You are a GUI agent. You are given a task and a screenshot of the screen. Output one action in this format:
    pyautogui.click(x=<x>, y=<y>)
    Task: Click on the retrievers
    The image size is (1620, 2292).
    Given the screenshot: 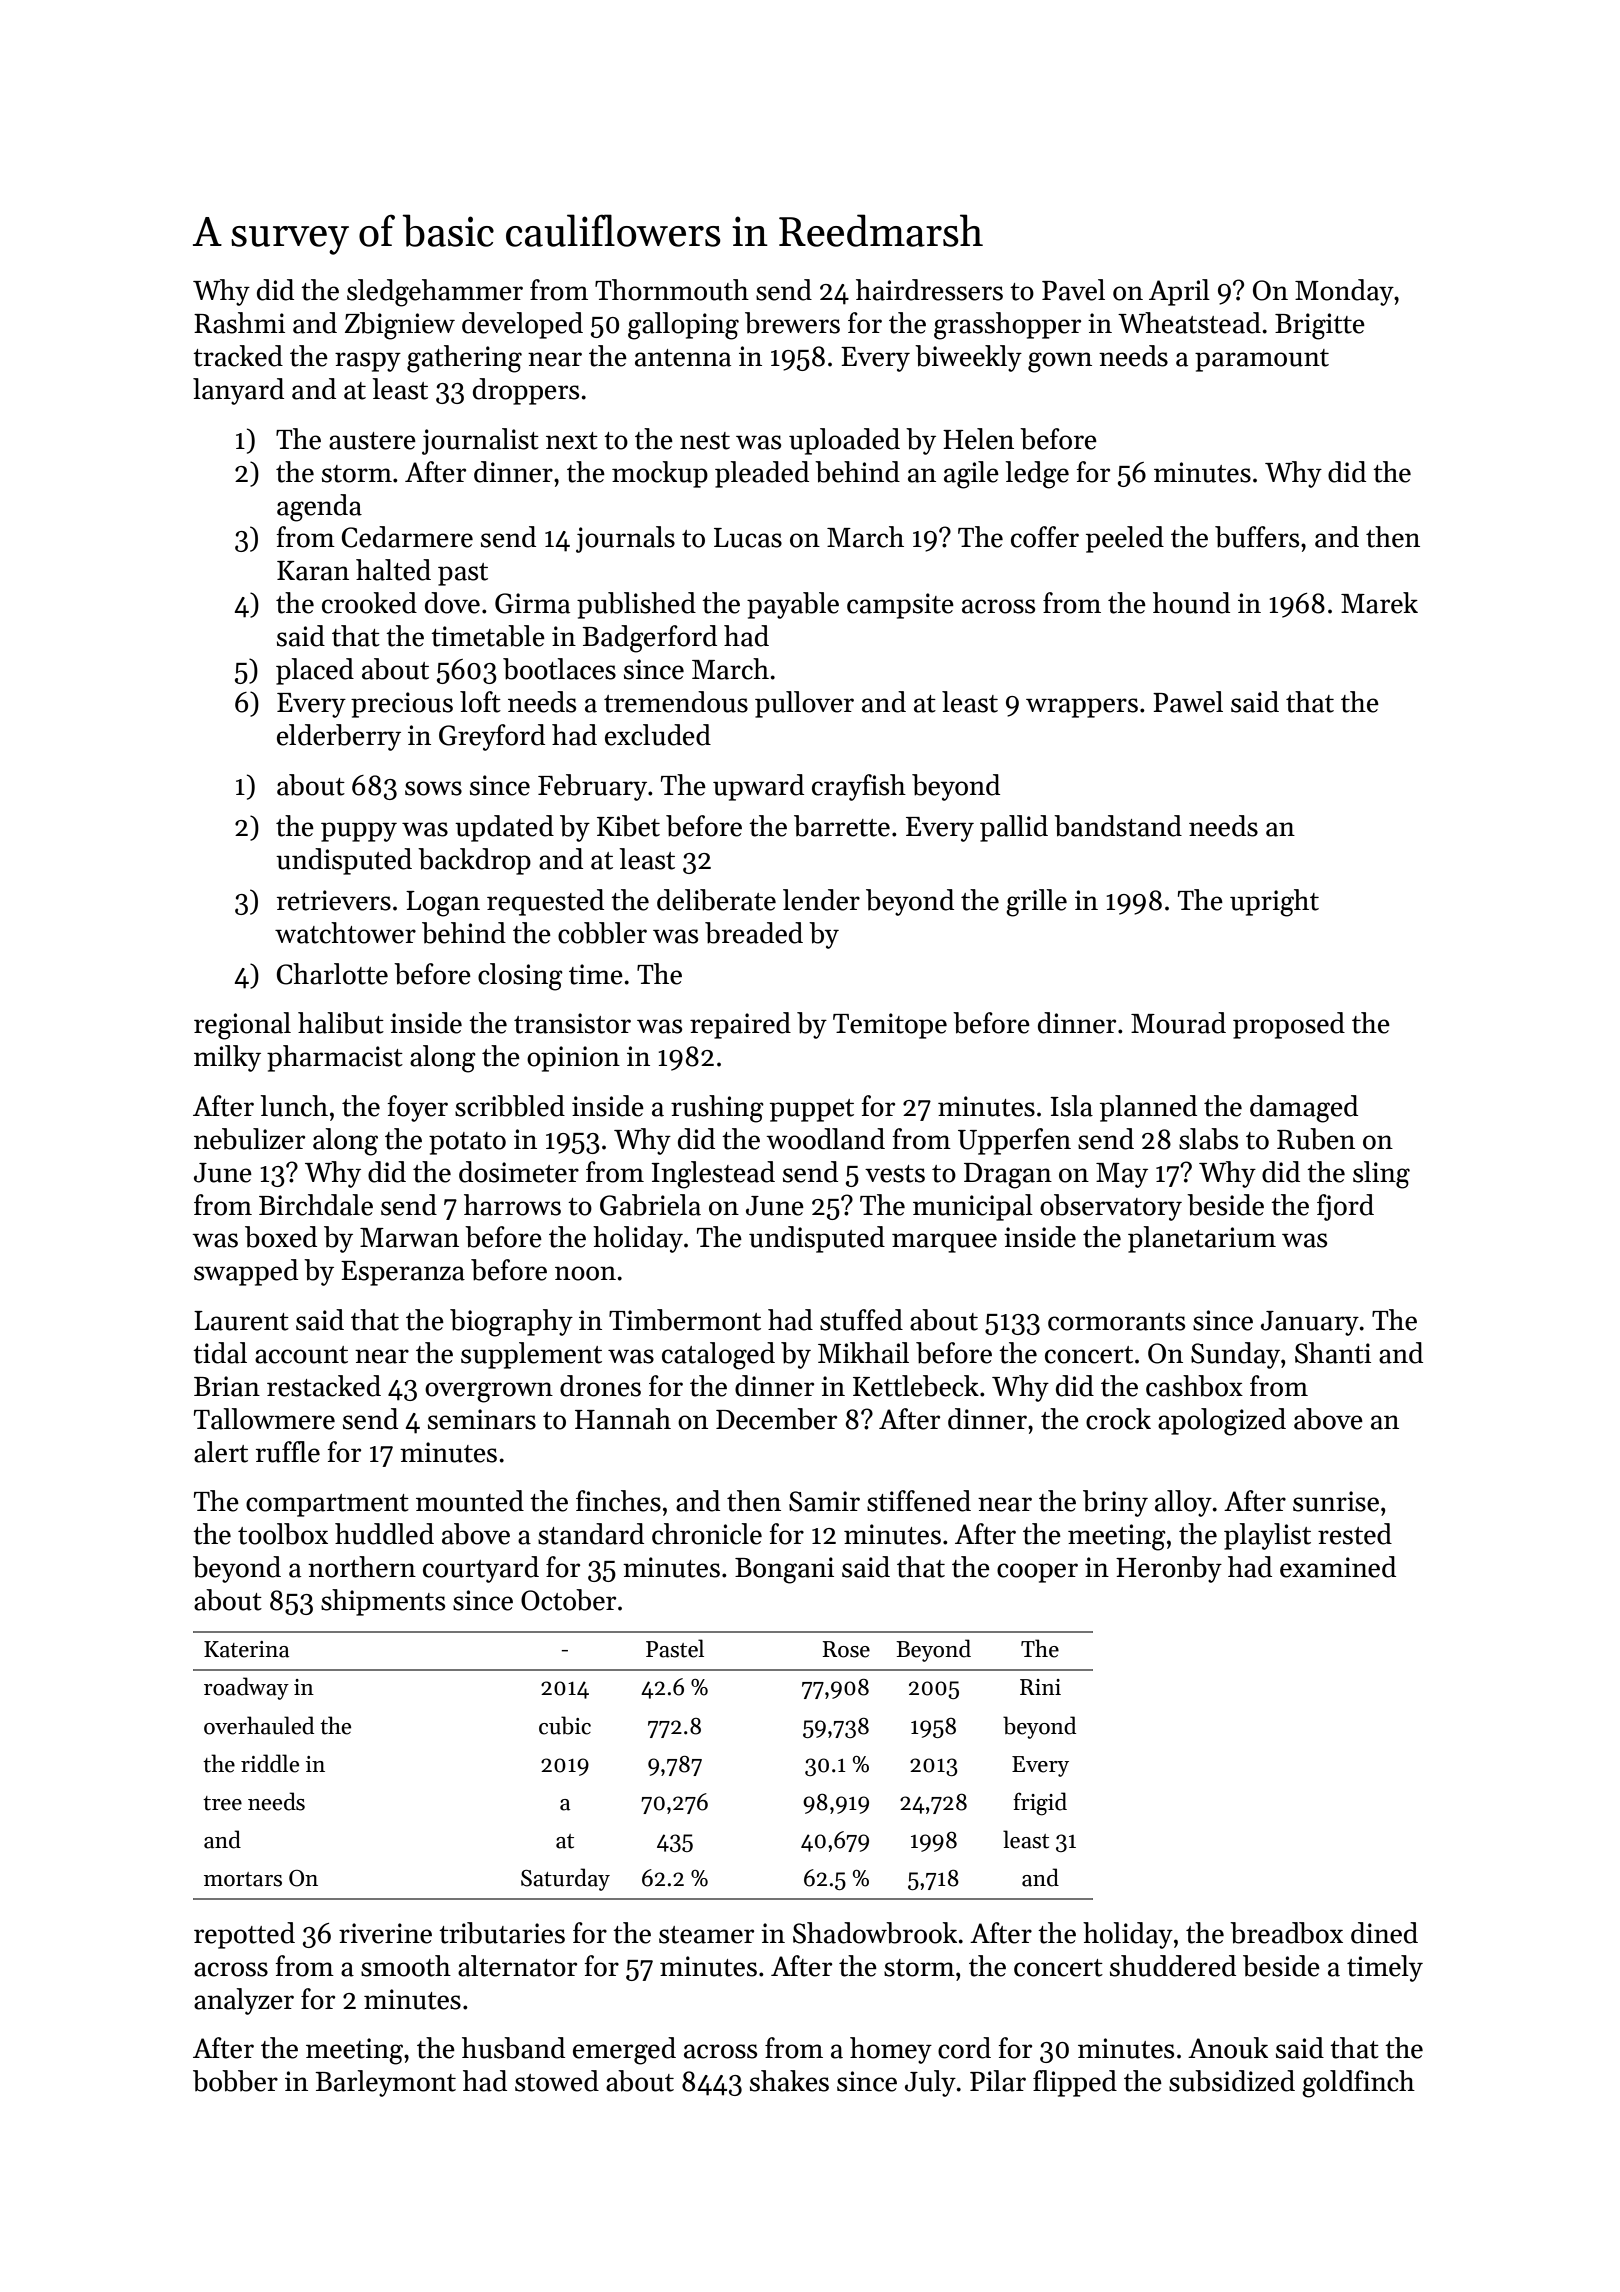 What is the action you would take?
    pyautogui.click(x=334, y=900)
